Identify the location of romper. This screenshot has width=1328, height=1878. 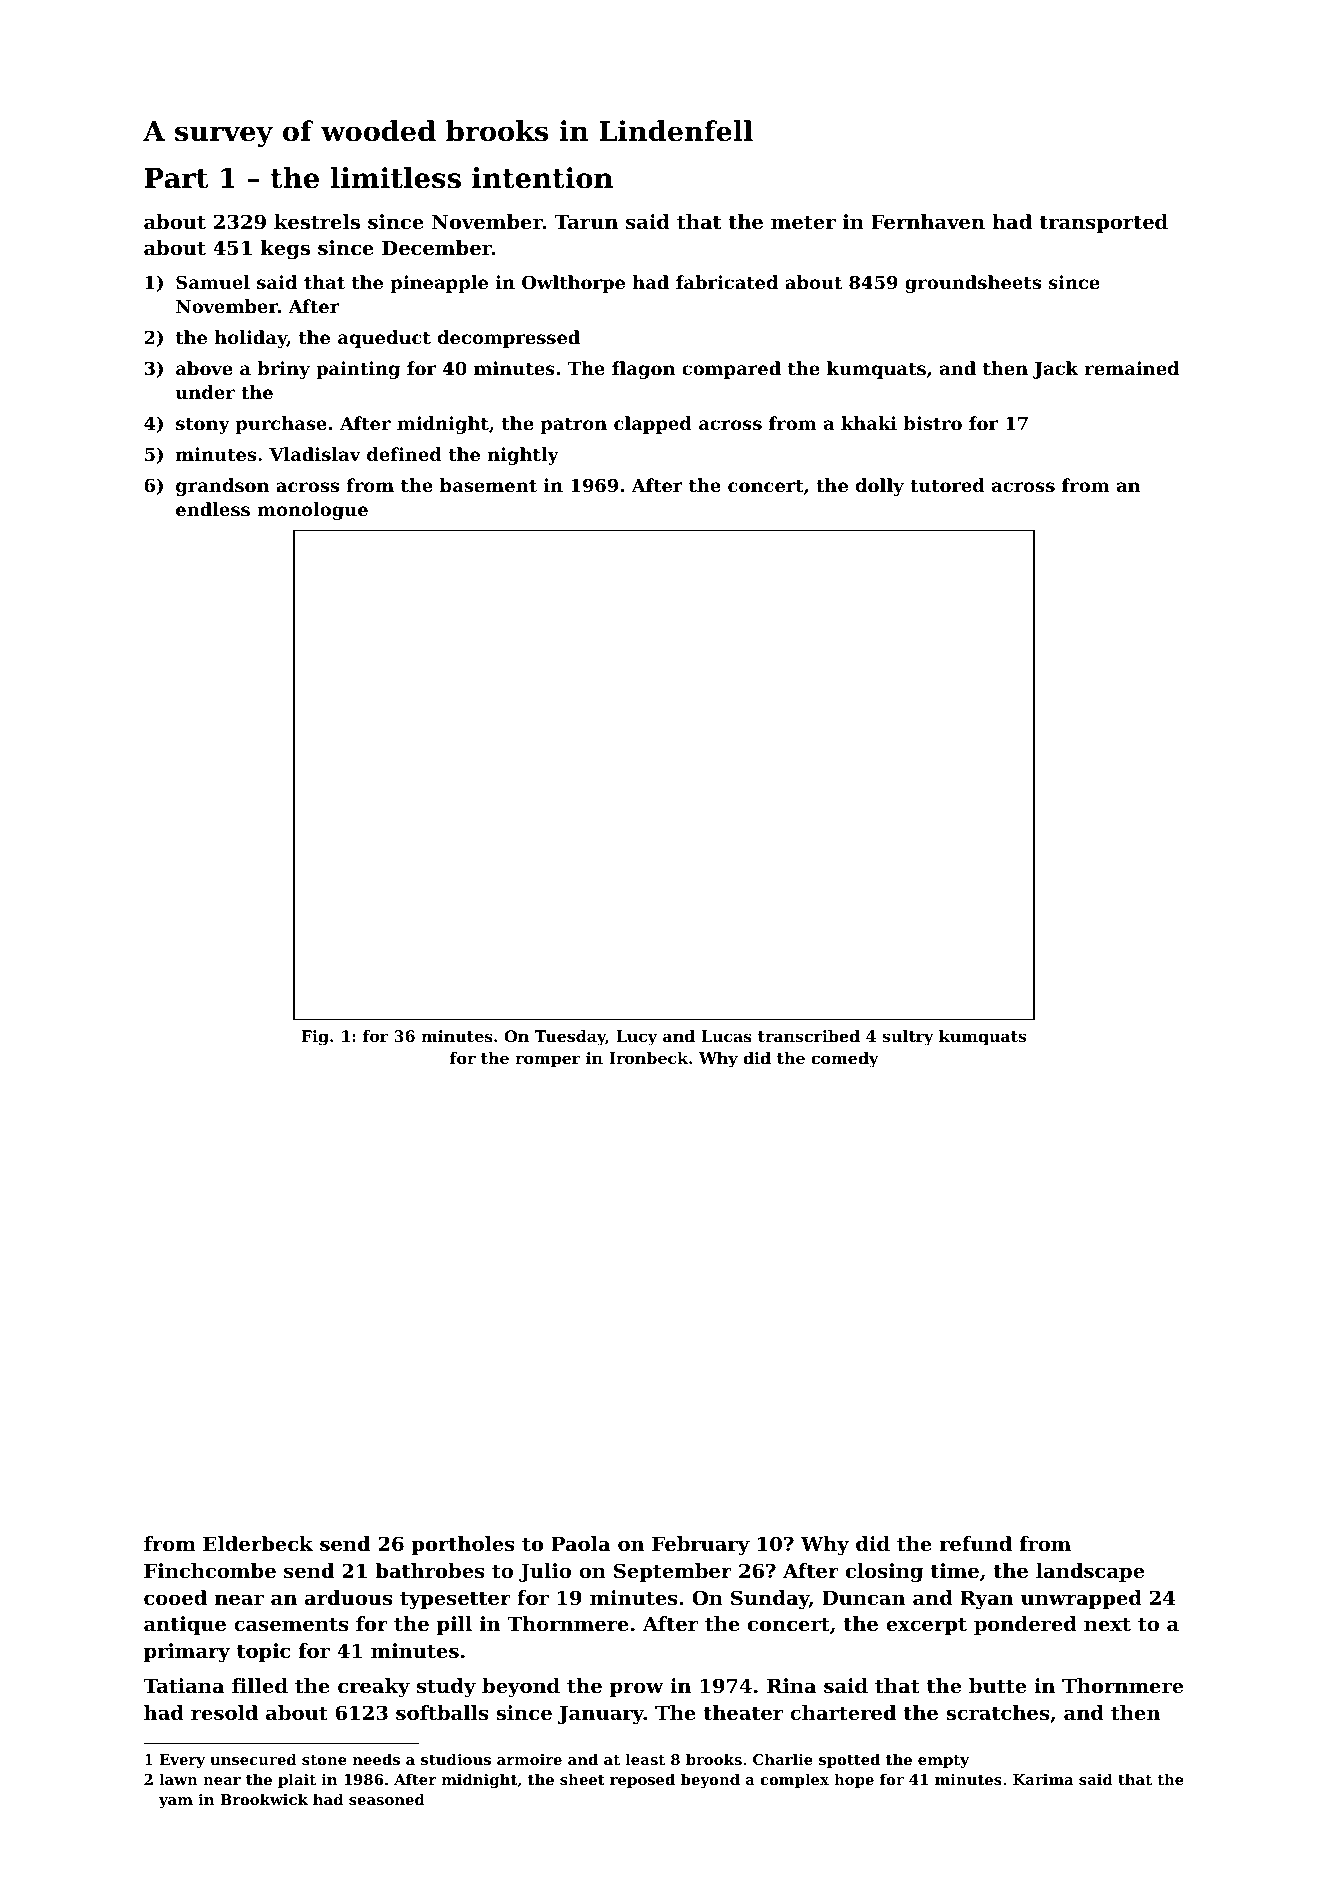
(548, 1061).
